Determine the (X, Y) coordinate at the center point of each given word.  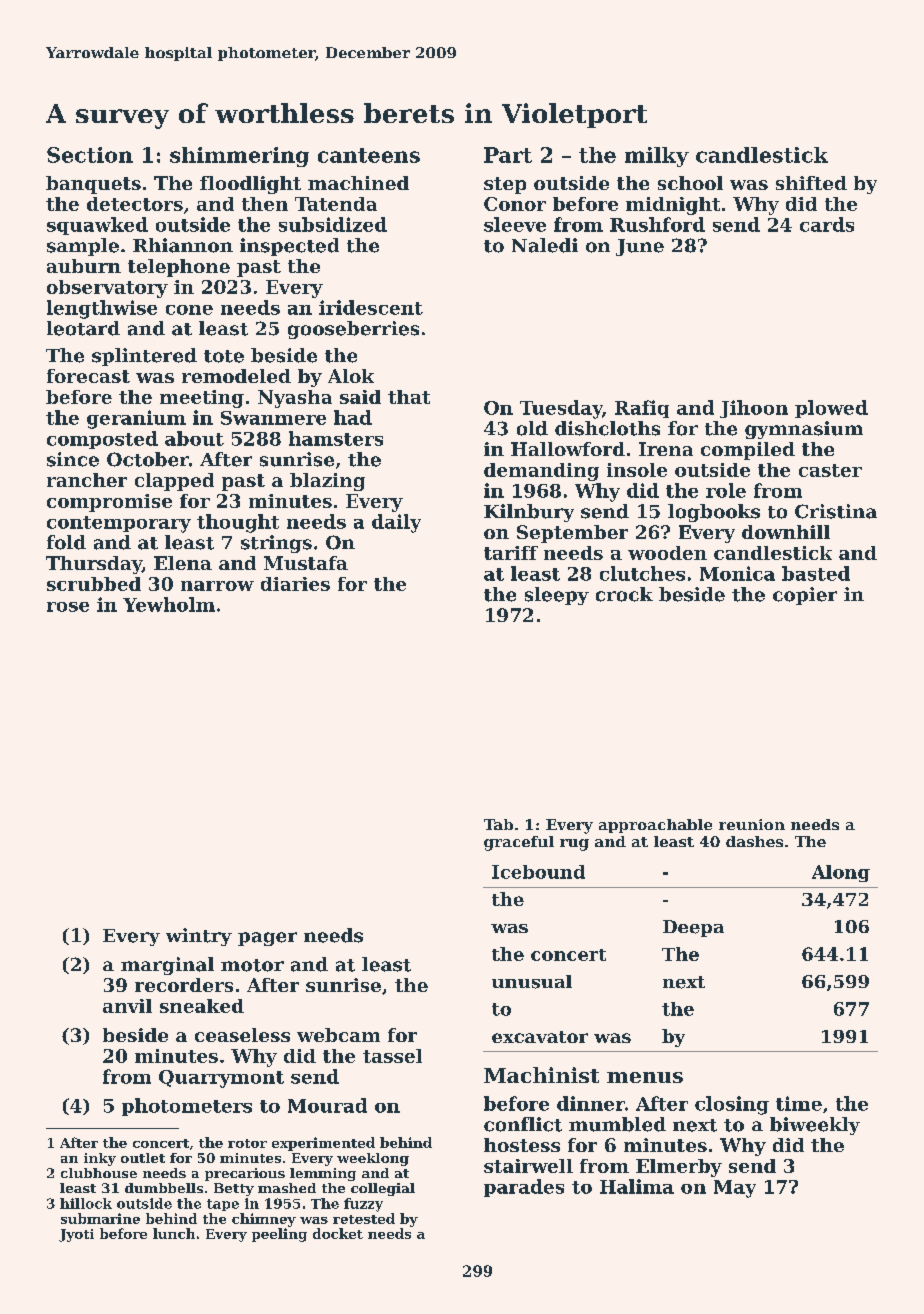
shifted (811, 183)
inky (100, 1159)
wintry (199, 937)
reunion (752, 824)
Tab (498, 824)
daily (396, 523)
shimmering (239, 157)
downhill (786, 532)
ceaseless (242, 1035)
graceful (519, 843)
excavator (540, 1037)
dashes (754, 841)
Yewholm (169, 604)
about (194, 438)
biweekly (815, 1126)
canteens (369, 155)
